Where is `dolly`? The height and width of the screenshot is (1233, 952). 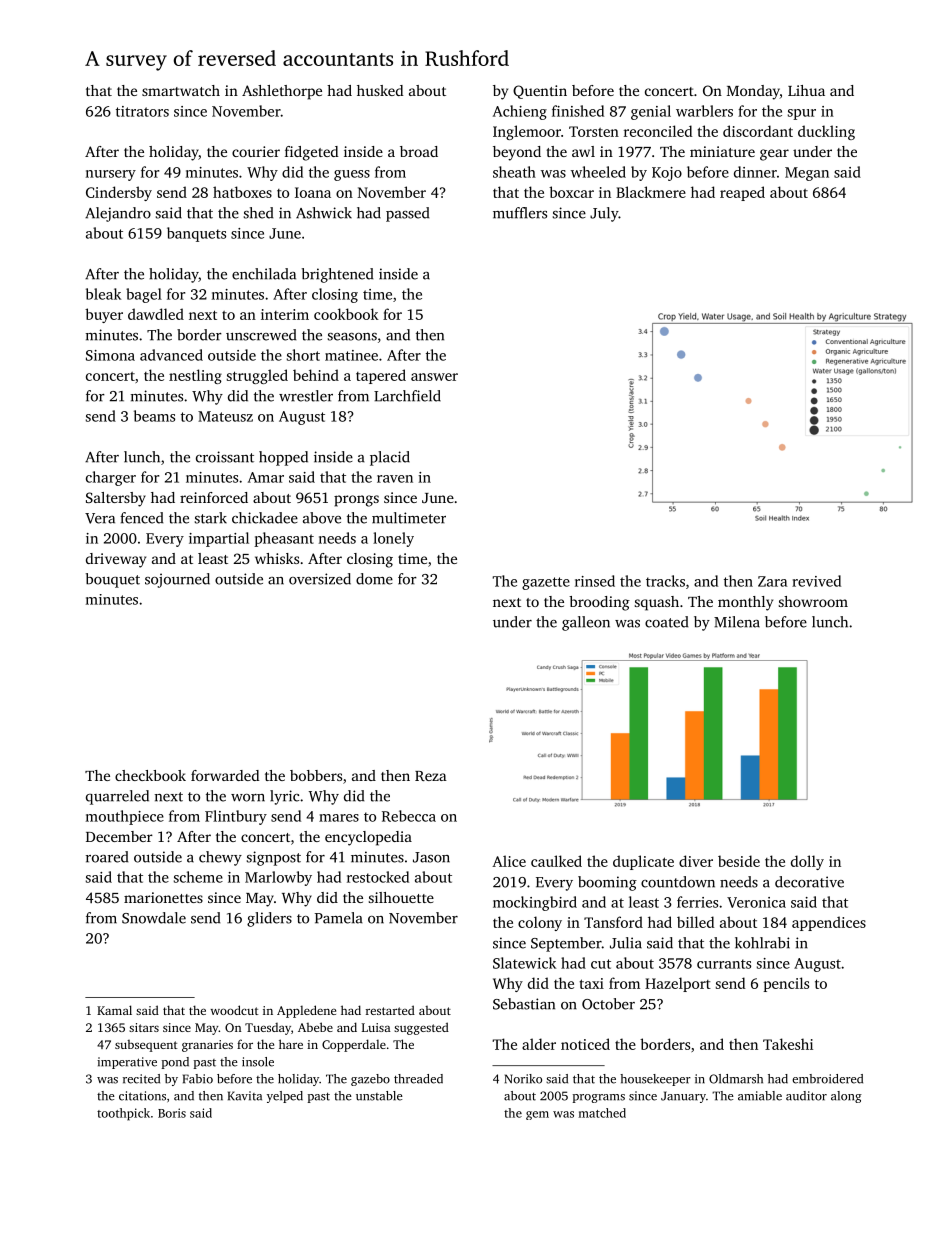
dolly is located at coordinates (807, 862).
